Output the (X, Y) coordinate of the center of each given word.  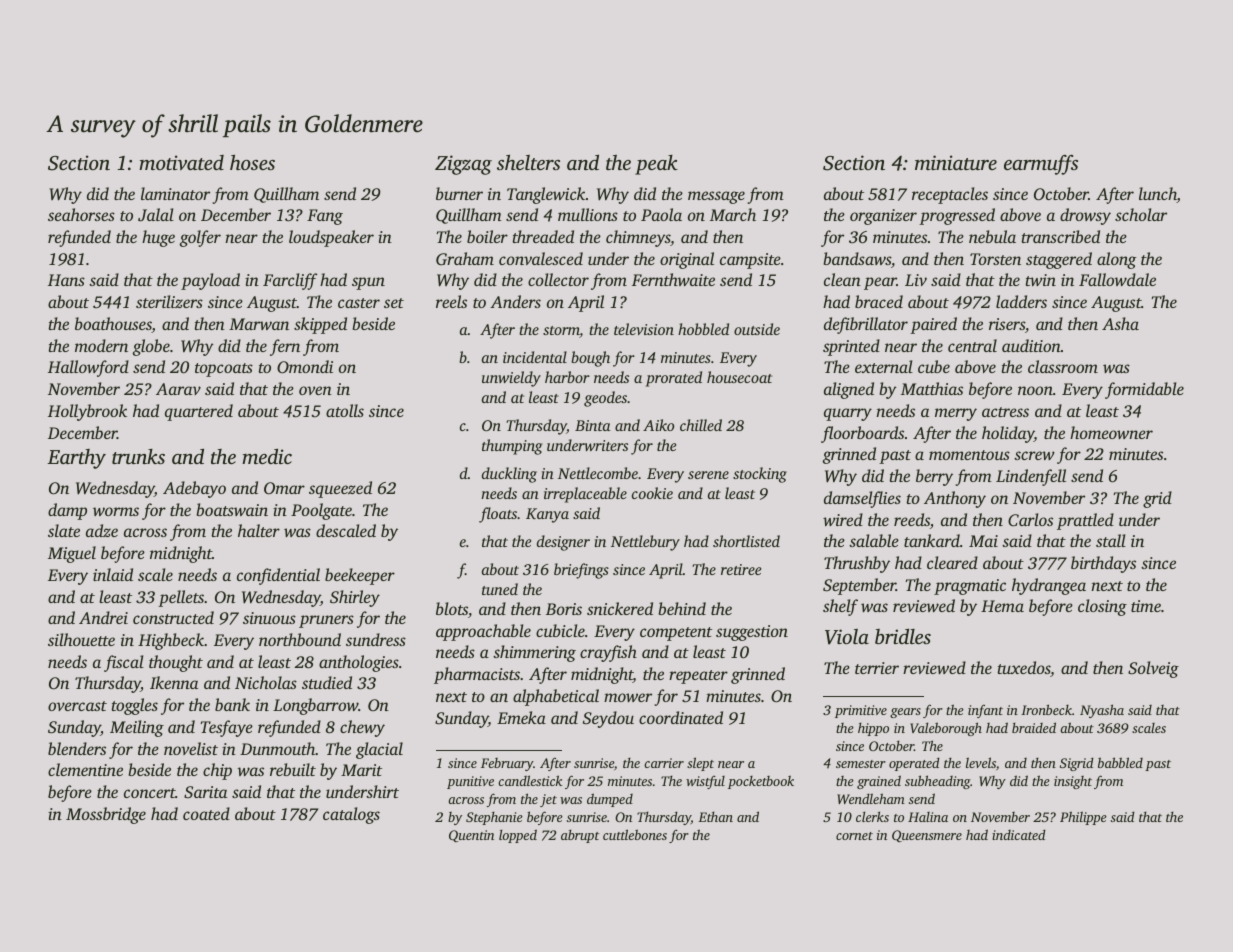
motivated (181, 162)
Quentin (471, 836)
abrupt (580, 836)
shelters (528, 162)
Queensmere (927, 836)
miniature (956, 162)
